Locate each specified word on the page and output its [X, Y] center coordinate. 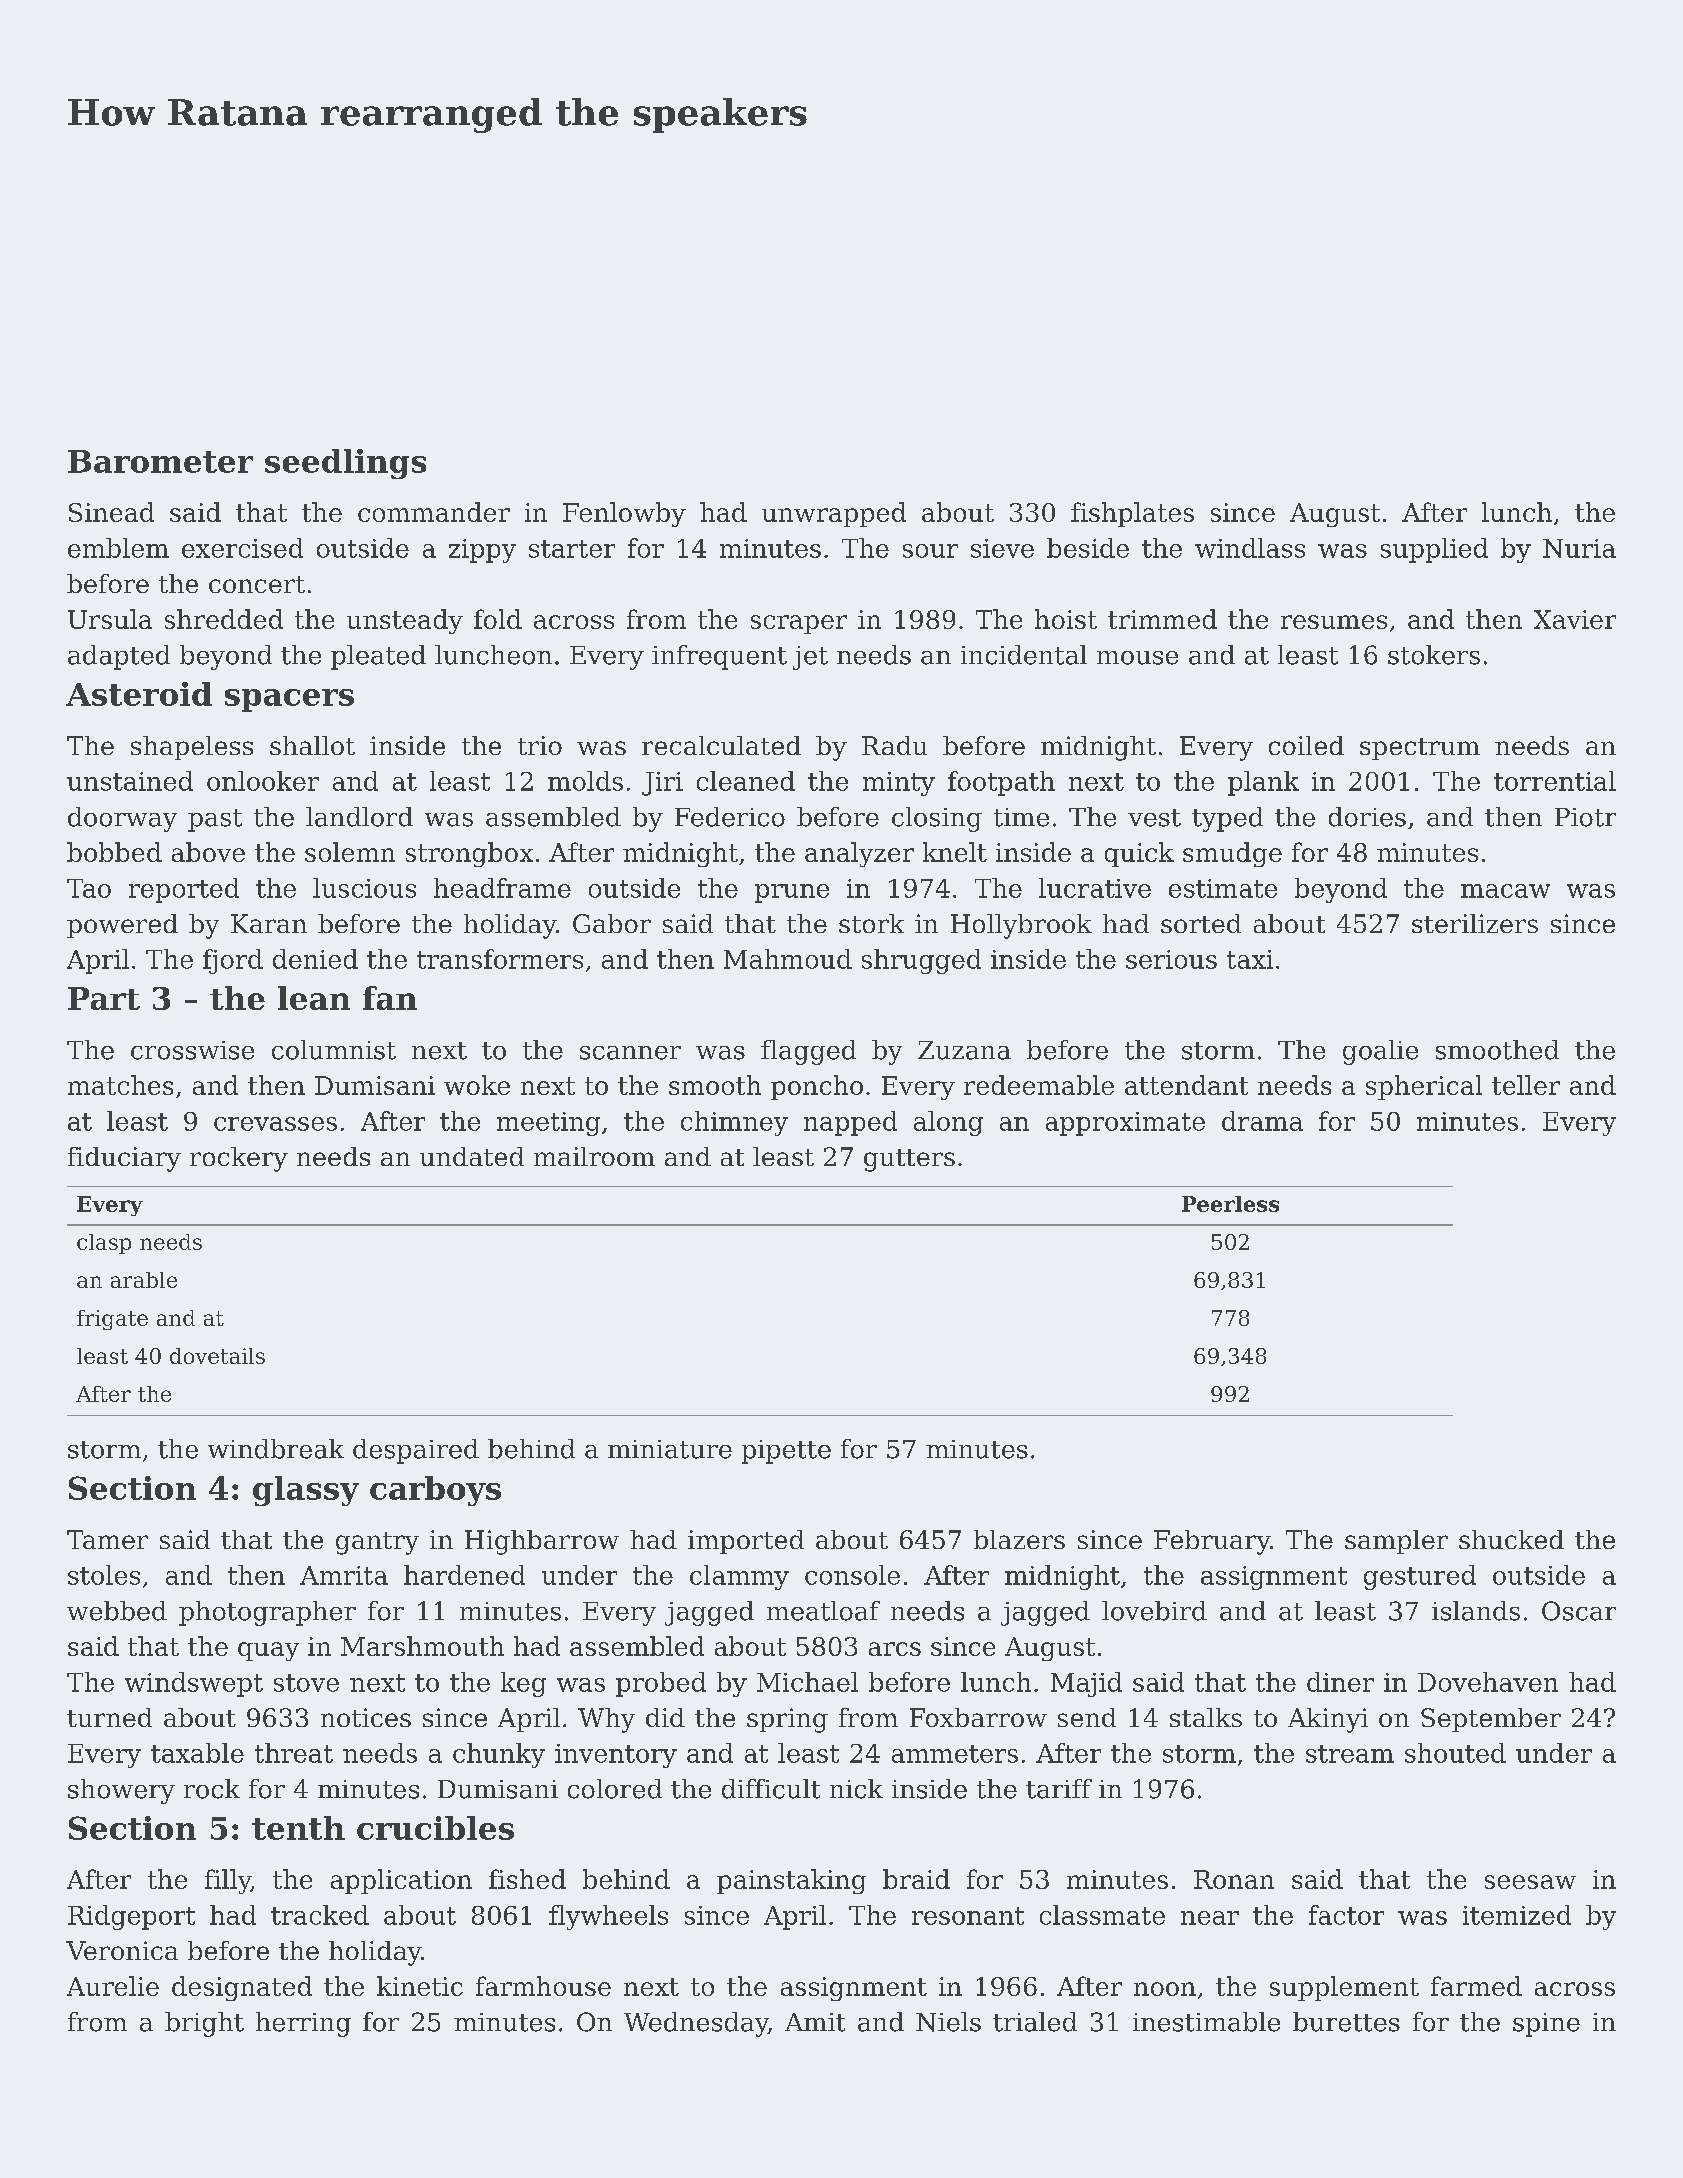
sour [930, 551]
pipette [786, 1452]
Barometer [160, 461]
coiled [1306, 745]
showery [121, 1791]
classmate [1102, 1915]
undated [472, 1156]
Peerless [1230, 1204]
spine [1546, 2025]
